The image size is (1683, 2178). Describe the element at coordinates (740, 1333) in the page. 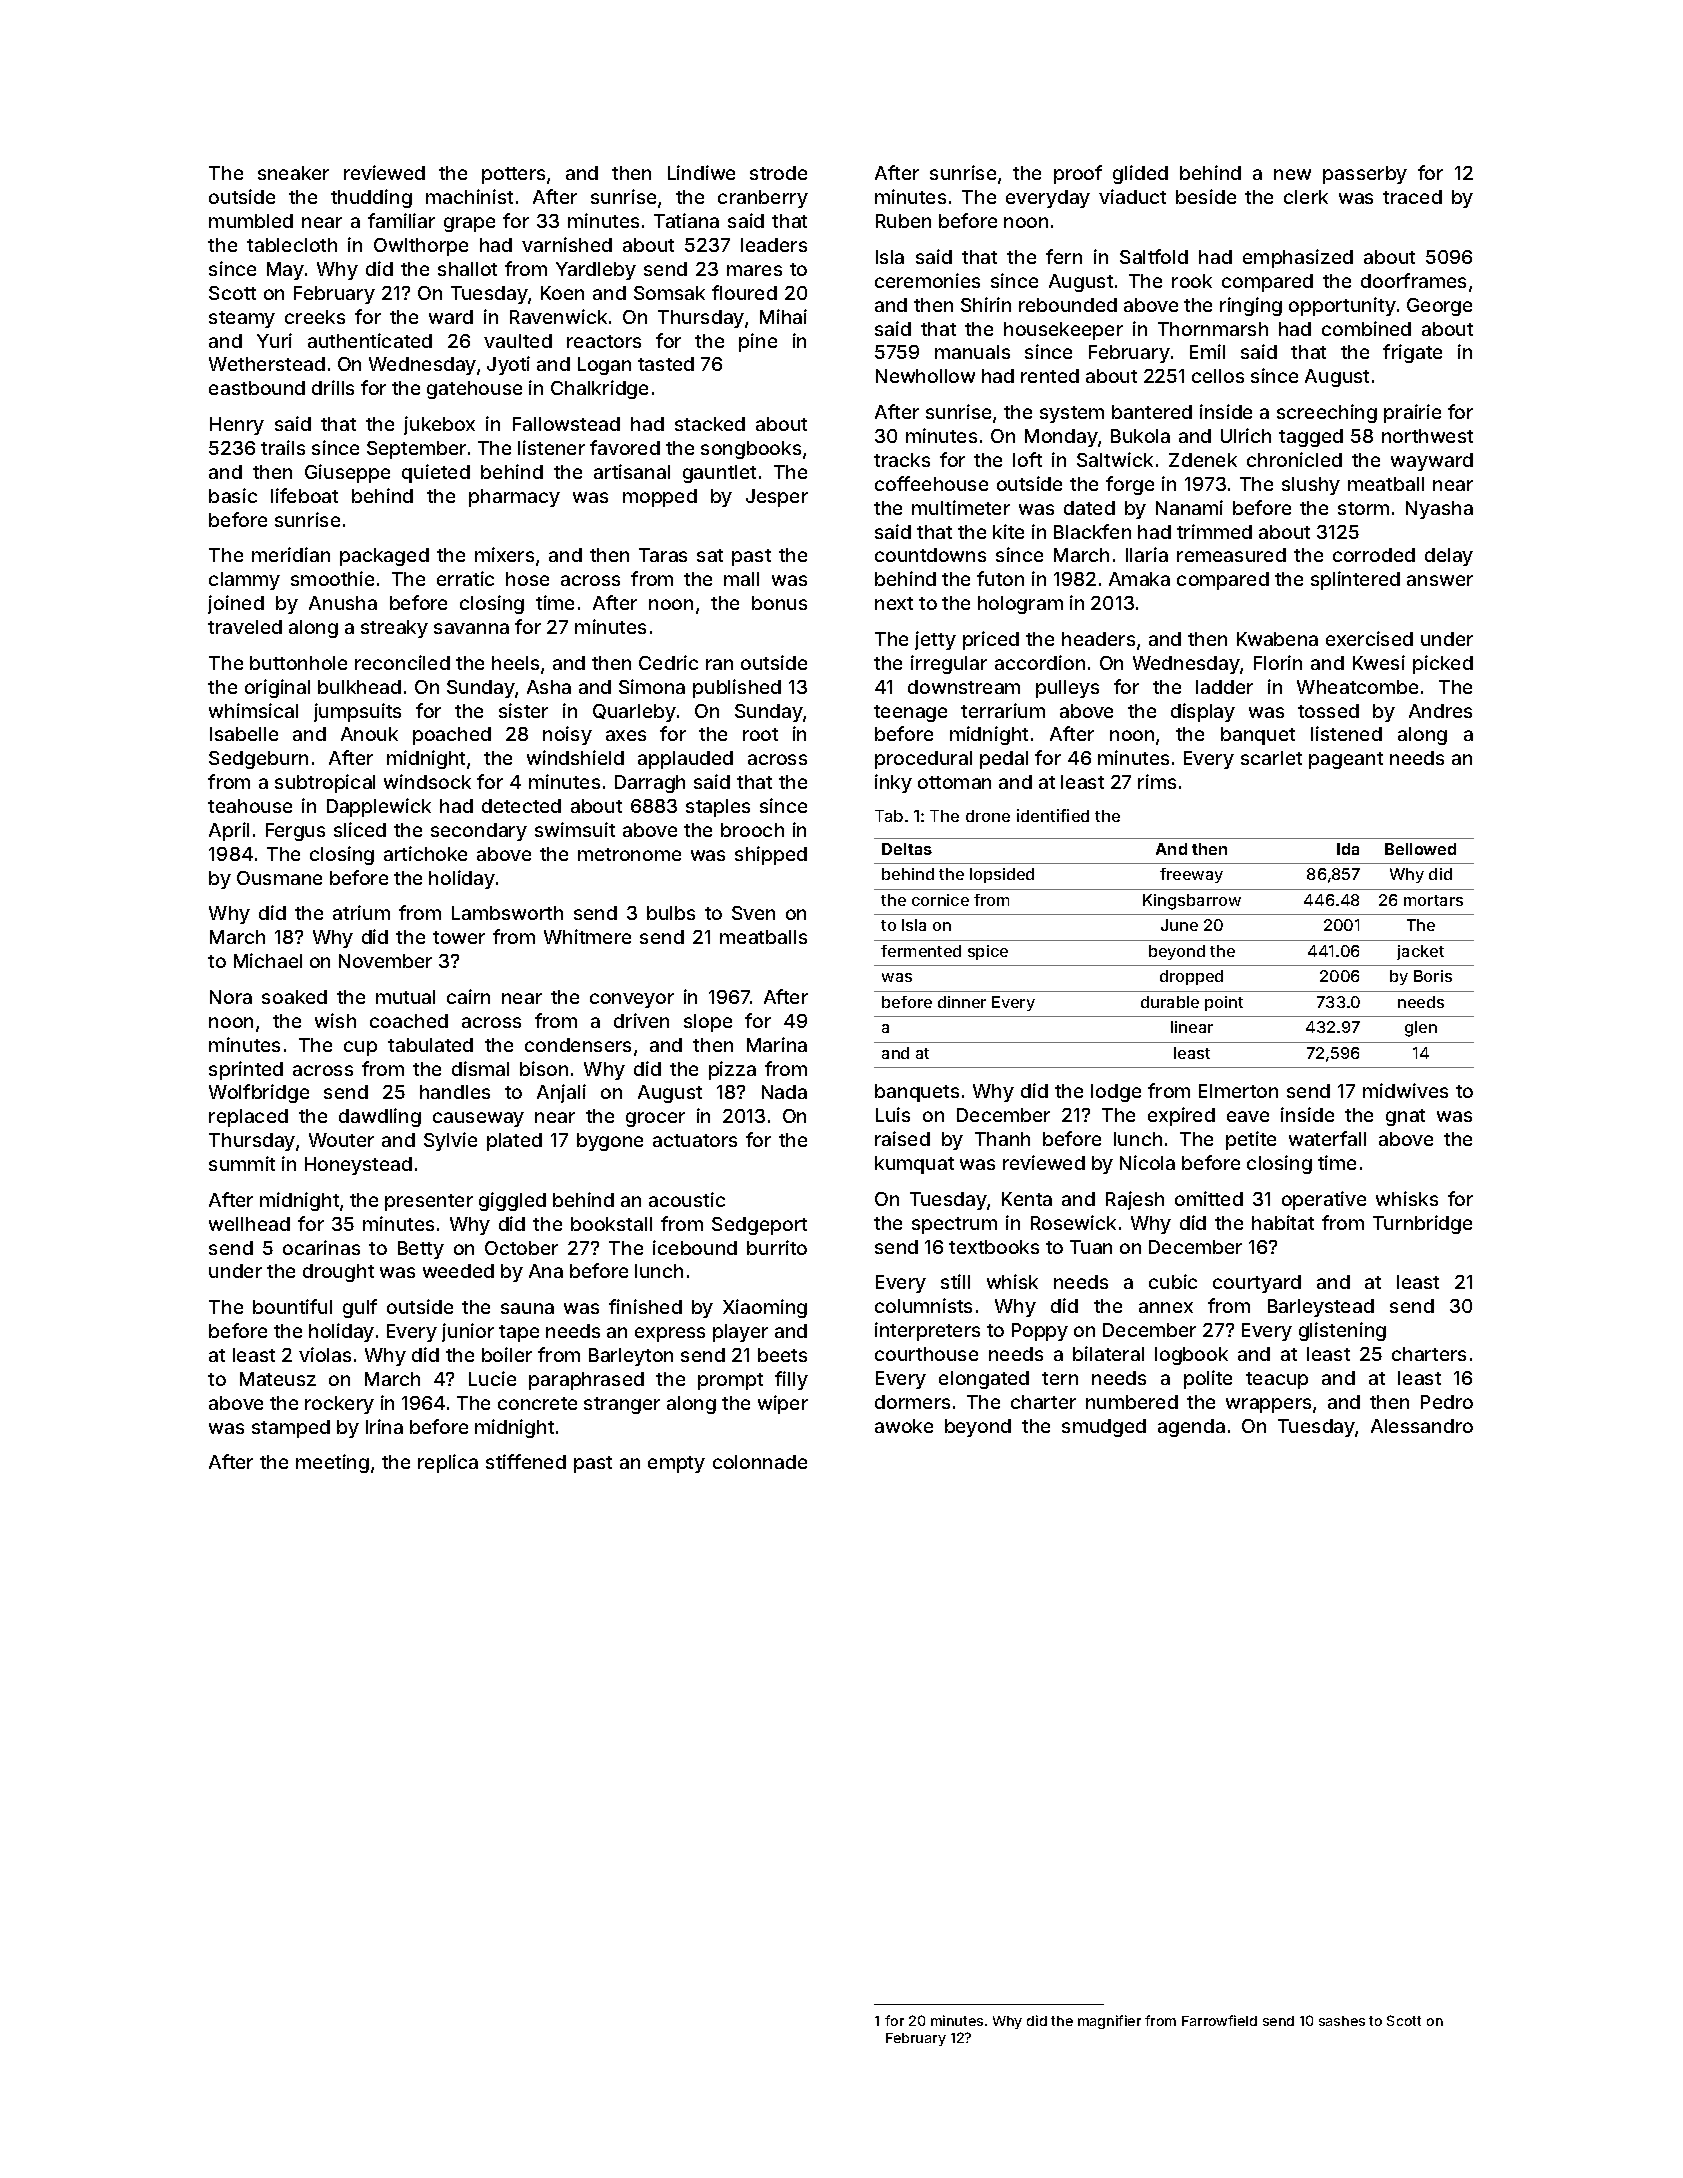

I see `player` at that location.
